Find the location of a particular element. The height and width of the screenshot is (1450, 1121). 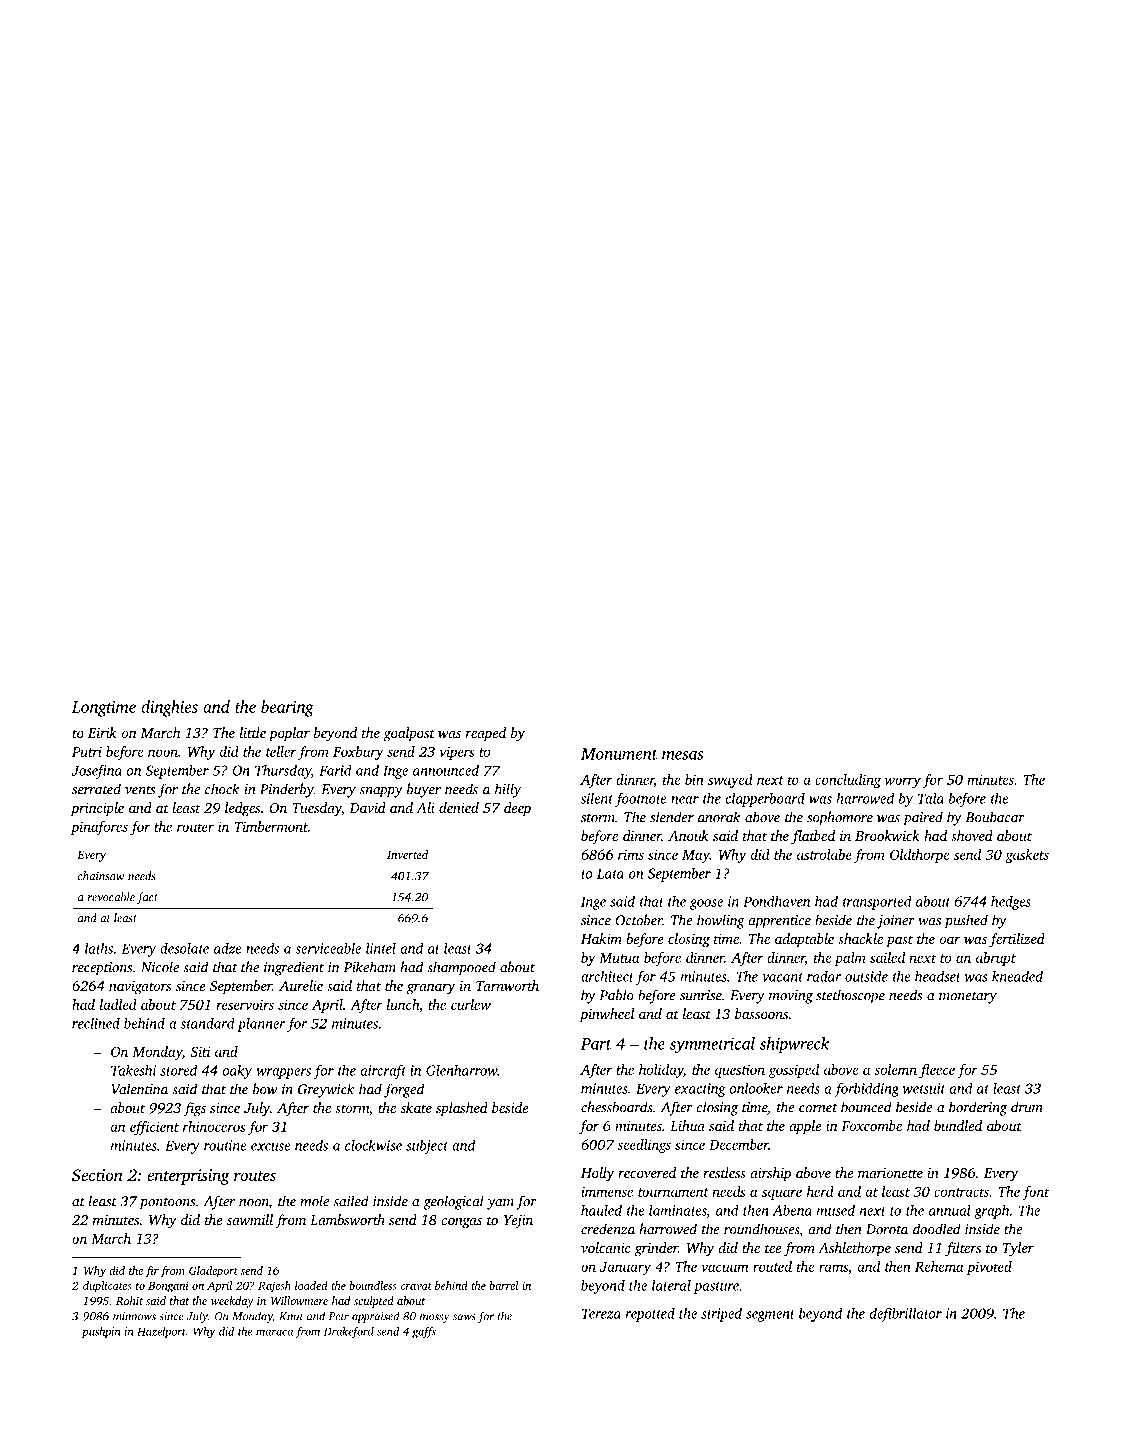

monetary is located at coordinates (968, 998).
